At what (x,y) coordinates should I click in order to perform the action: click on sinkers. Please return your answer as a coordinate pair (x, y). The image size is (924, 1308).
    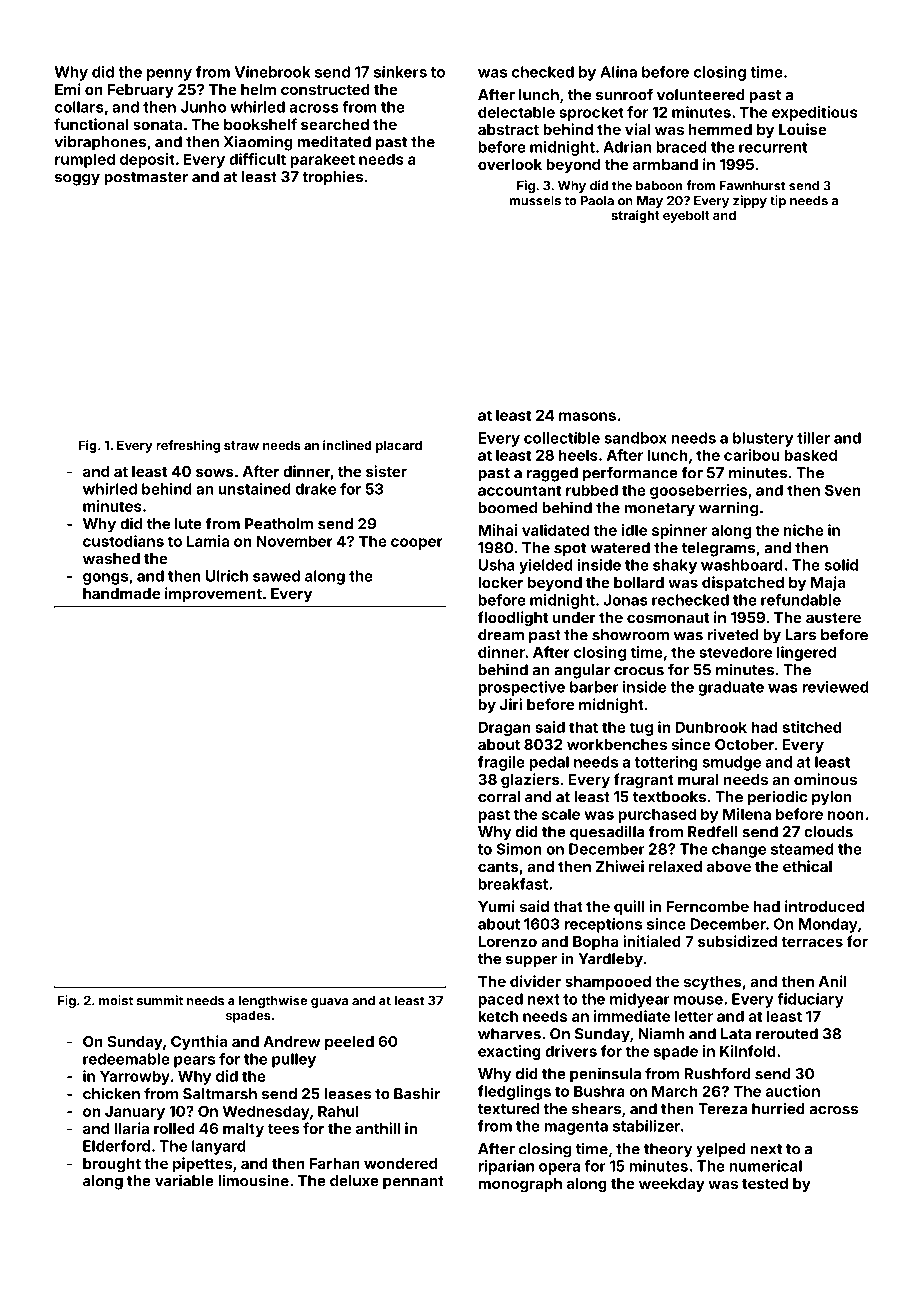
    Looking at the image, I should click on (400, 72).
